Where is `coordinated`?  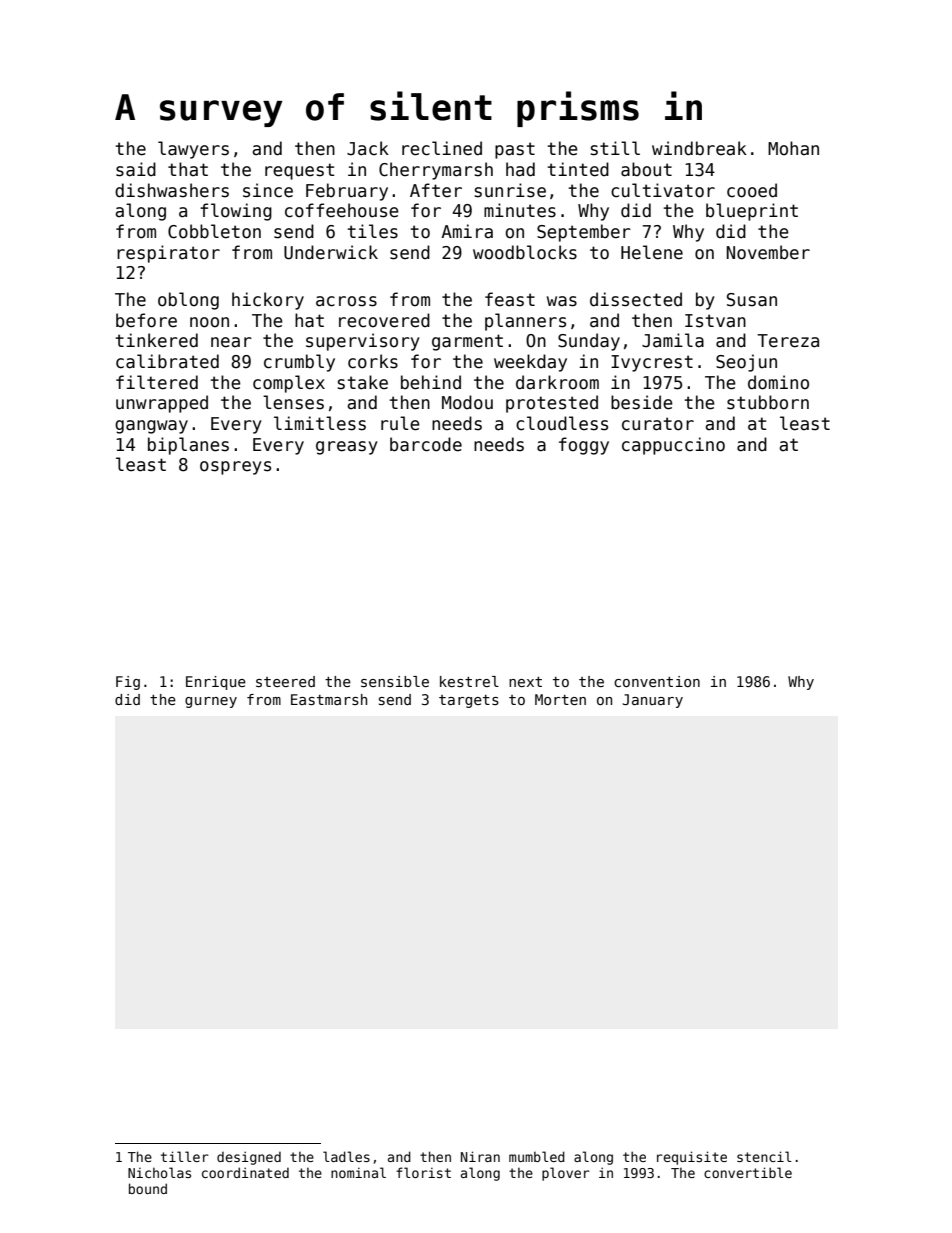 coordinated is located at coordinates (245, 1172).
